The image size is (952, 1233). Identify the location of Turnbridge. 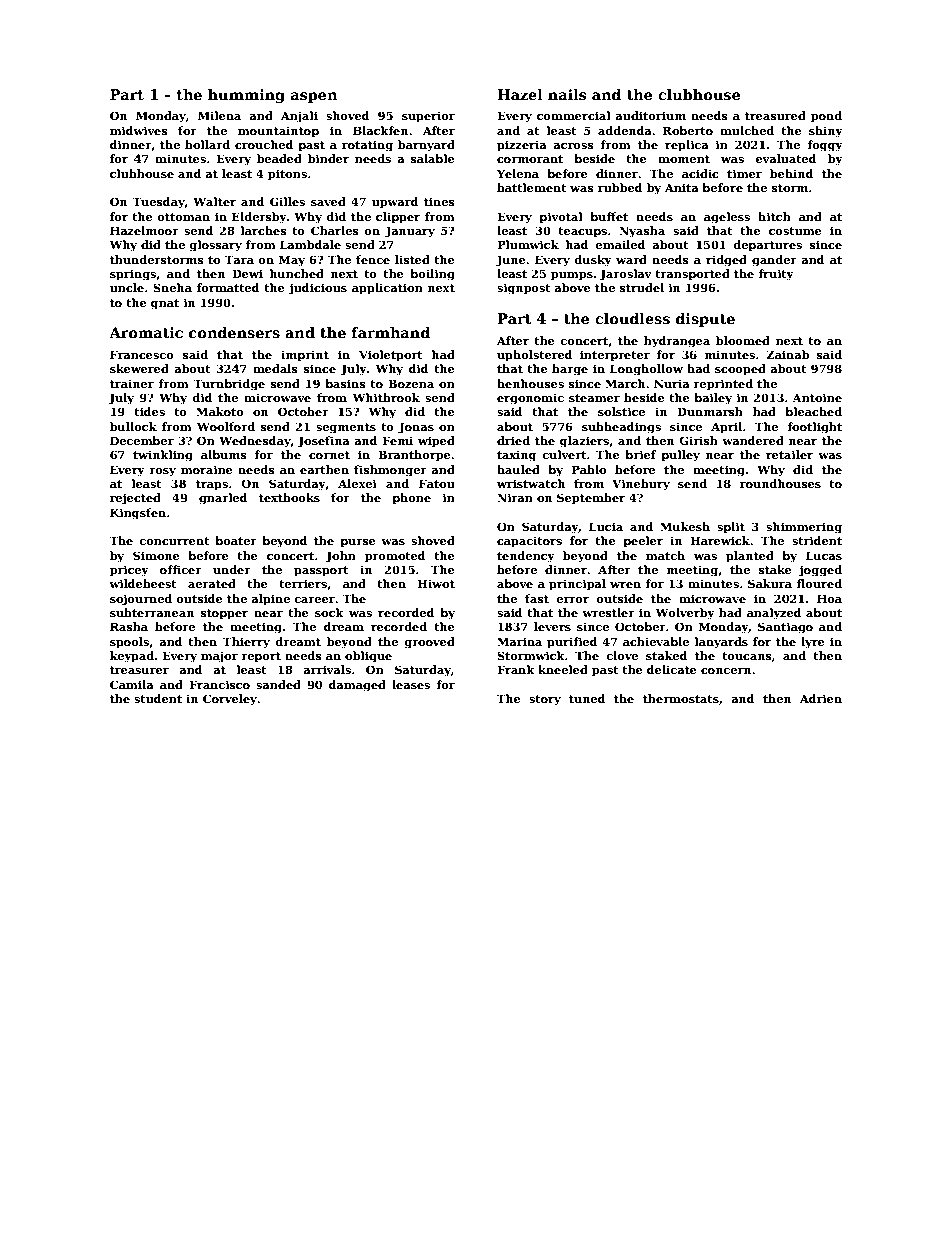
(229, 385).
